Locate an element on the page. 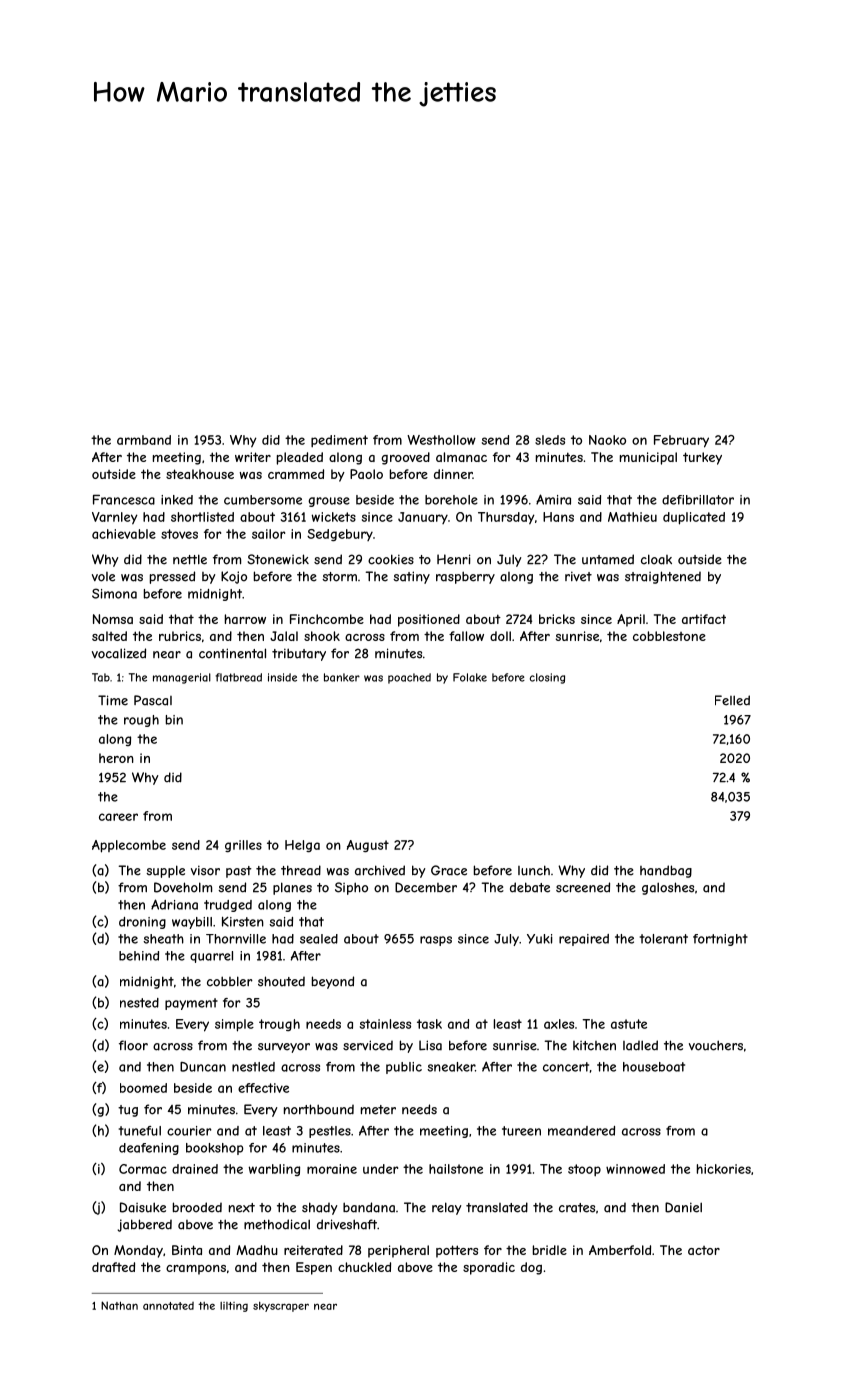  Felled is located at coordinates (732, 700).
